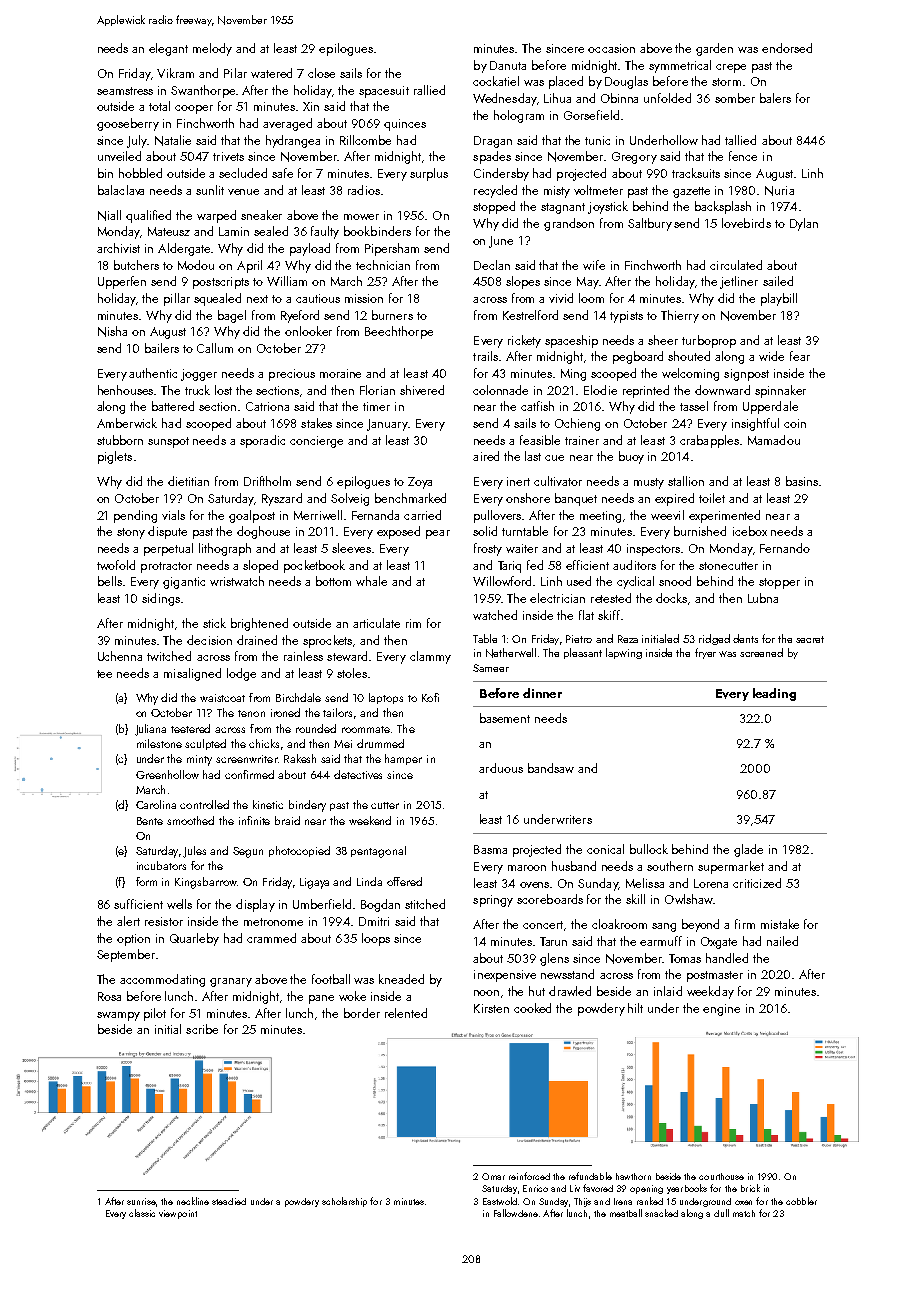  Describe the element at coordinates (215, 348) in the image. I see `Callum` at that location.
